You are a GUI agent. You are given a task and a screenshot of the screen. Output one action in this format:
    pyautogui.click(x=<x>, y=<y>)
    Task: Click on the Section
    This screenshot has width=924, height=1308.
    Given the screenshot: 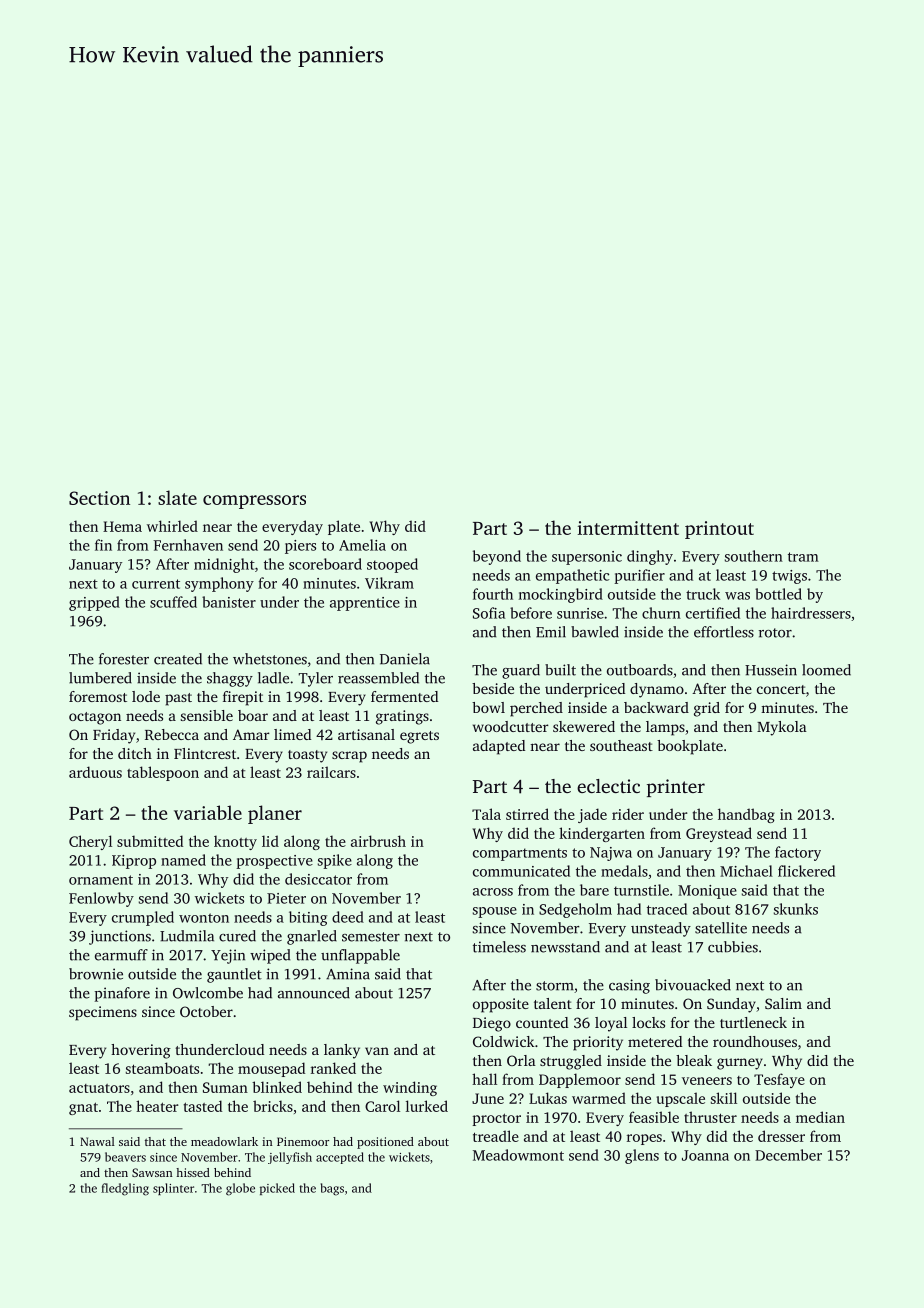 What is the action you would take?
    pyautogui.click(x=99, y=498)
